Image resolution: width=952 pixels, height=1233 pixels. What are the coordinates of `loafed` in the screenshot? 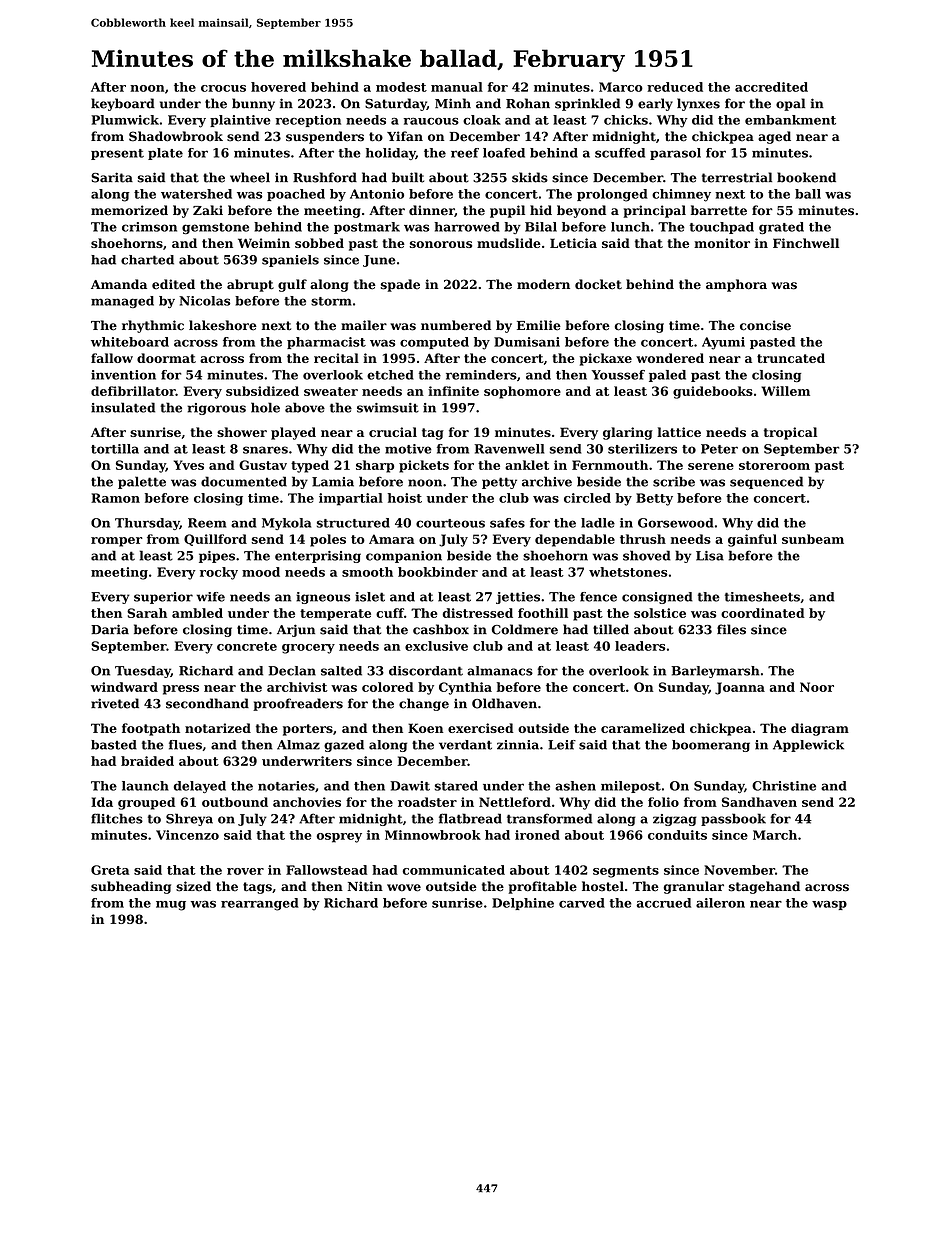 It's located at (504, 153).
